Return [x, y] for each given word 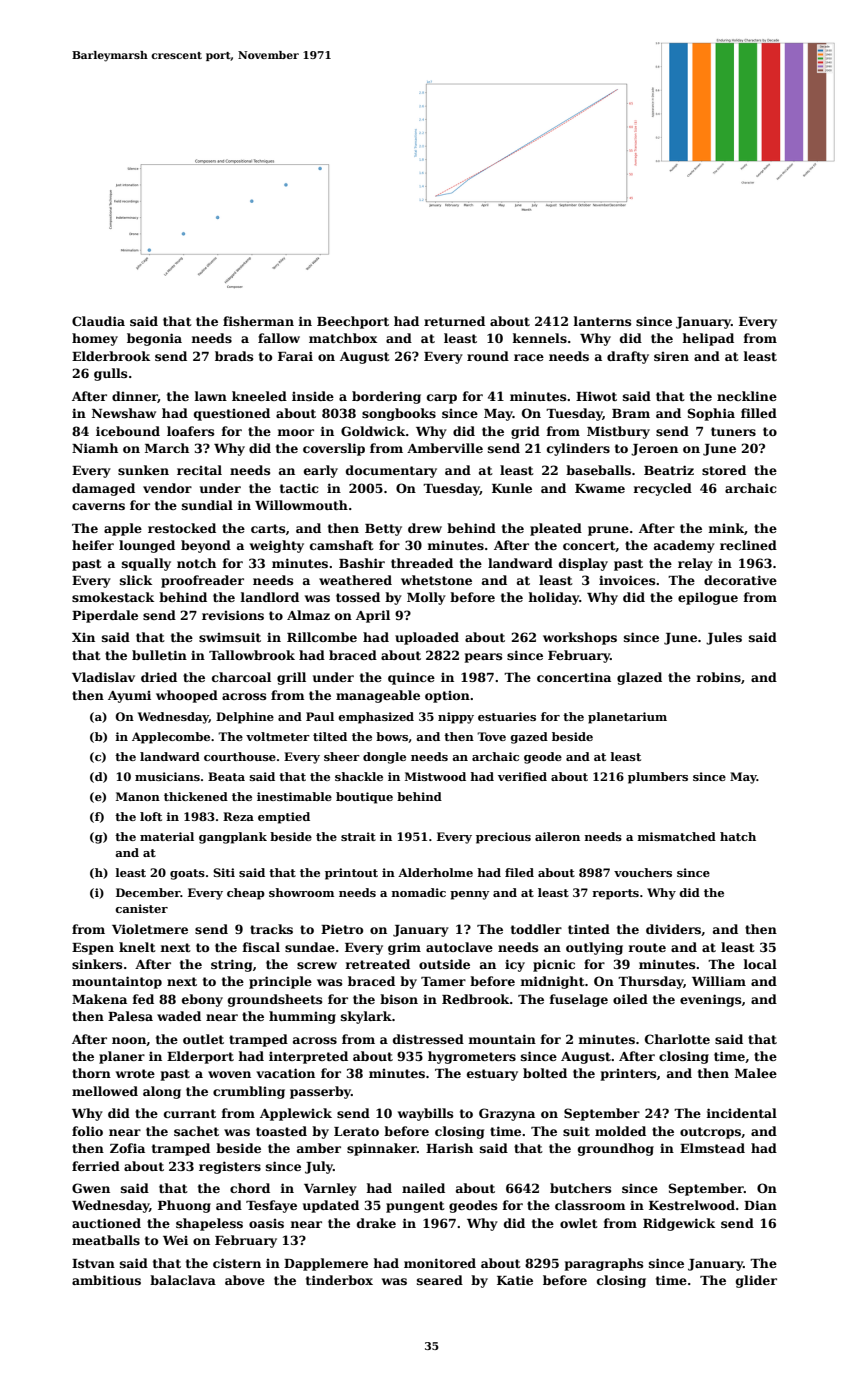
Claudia [98, 321]
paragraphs [604, 1264]
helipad [708, 339]
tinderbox [339, 1280]
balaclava [183, 1280]
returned [454, 321]
